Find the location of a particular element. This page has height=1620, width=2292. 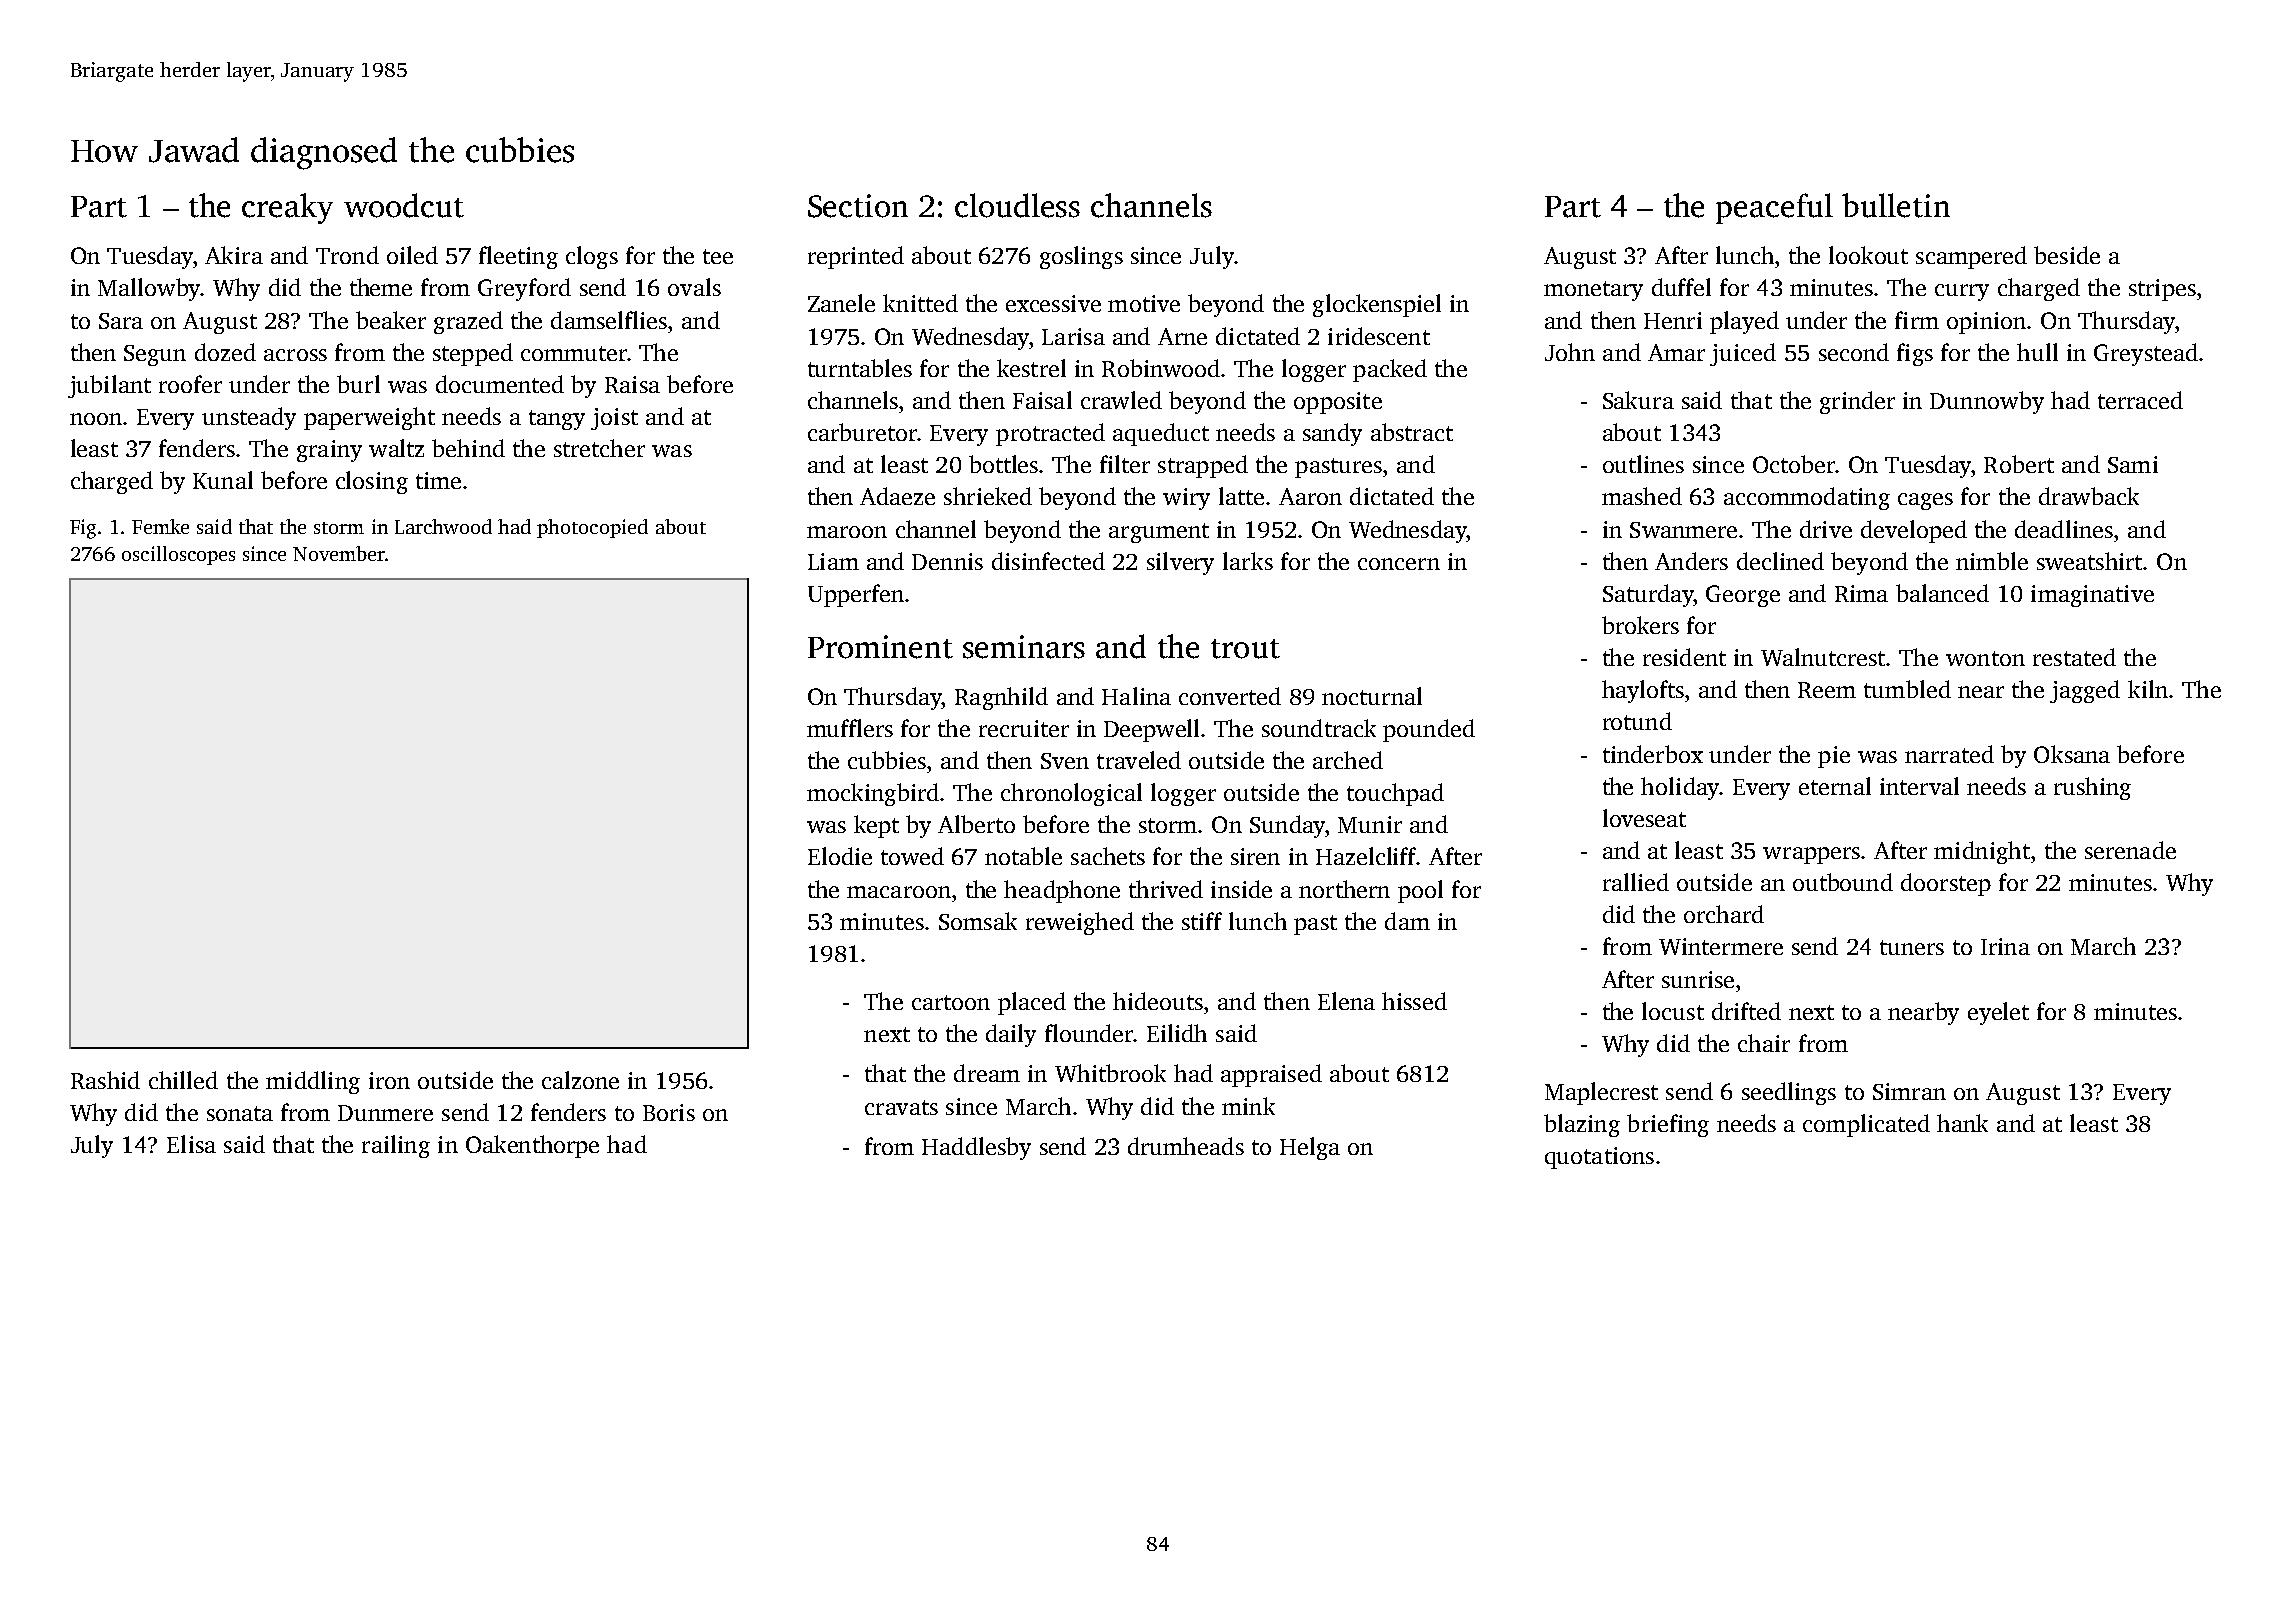

unsteady is located at coordinates (249, 418).
